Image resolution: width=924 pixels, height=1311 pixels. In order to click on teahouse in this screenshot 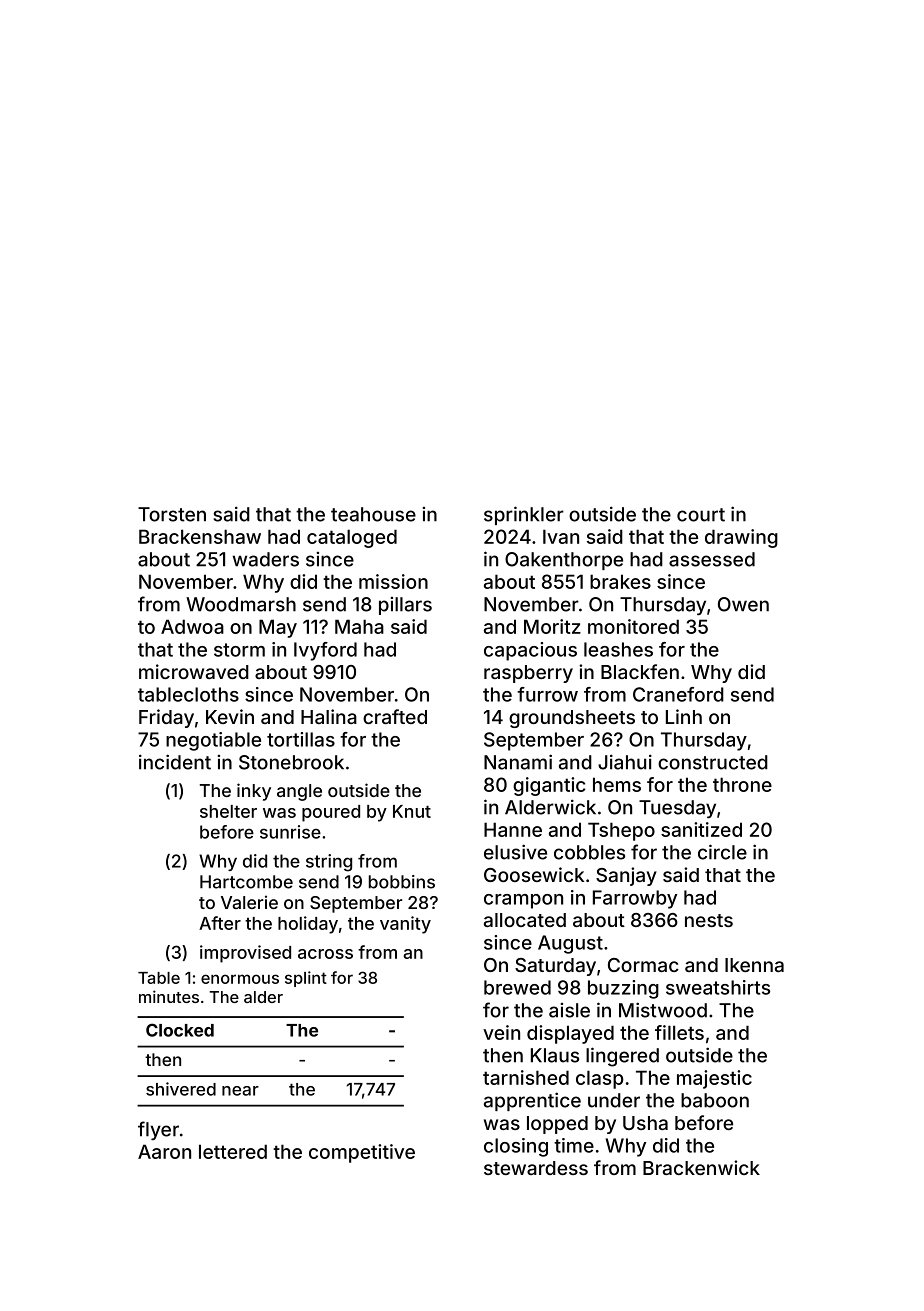, I will do `click(373, 514)`.
